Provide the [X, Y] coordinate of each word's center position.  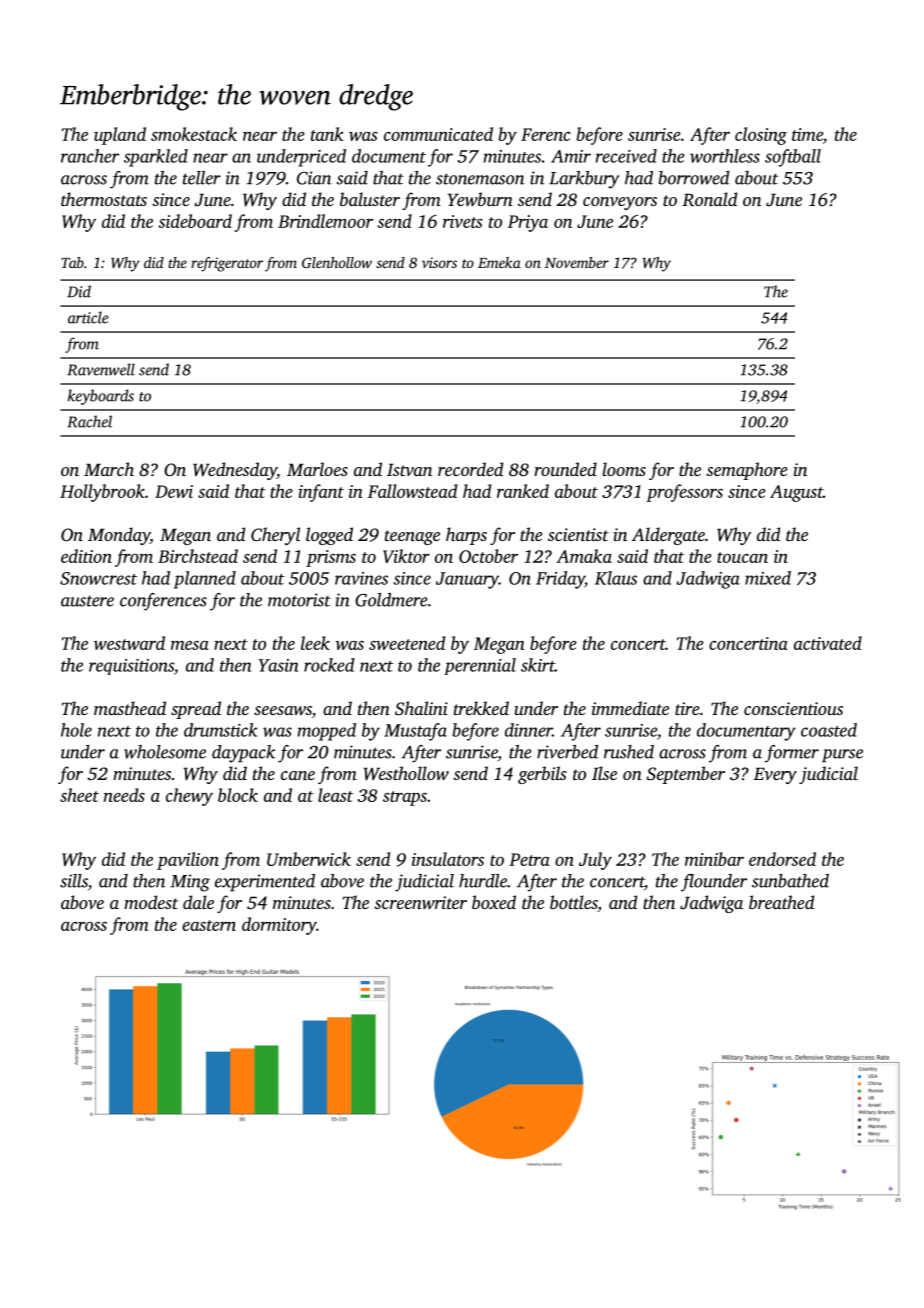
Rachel [89, 421]
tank [327, 134]
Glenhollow [337, 262]
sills [74, 881]
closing [761, 136]
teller [202, 178]
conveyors [620, 203]
